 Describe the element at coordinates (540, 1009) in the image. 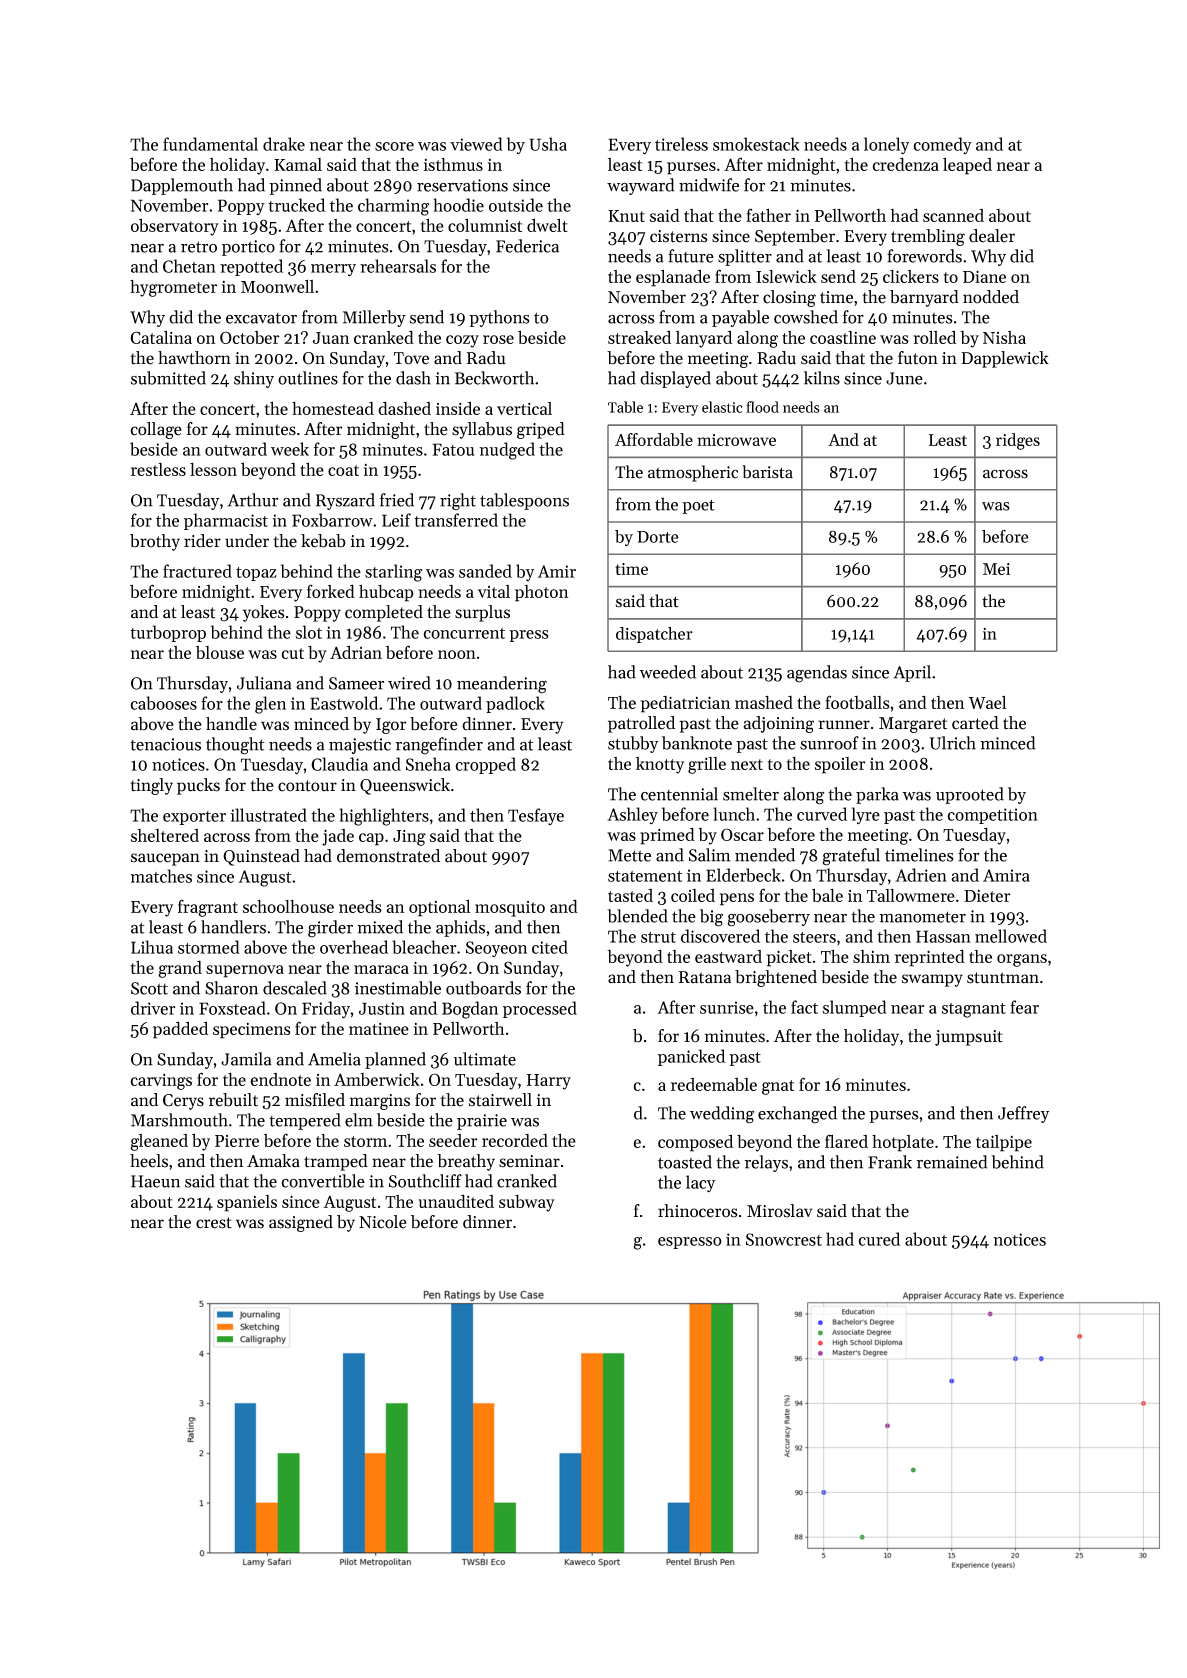

I see `processed` at that location.
